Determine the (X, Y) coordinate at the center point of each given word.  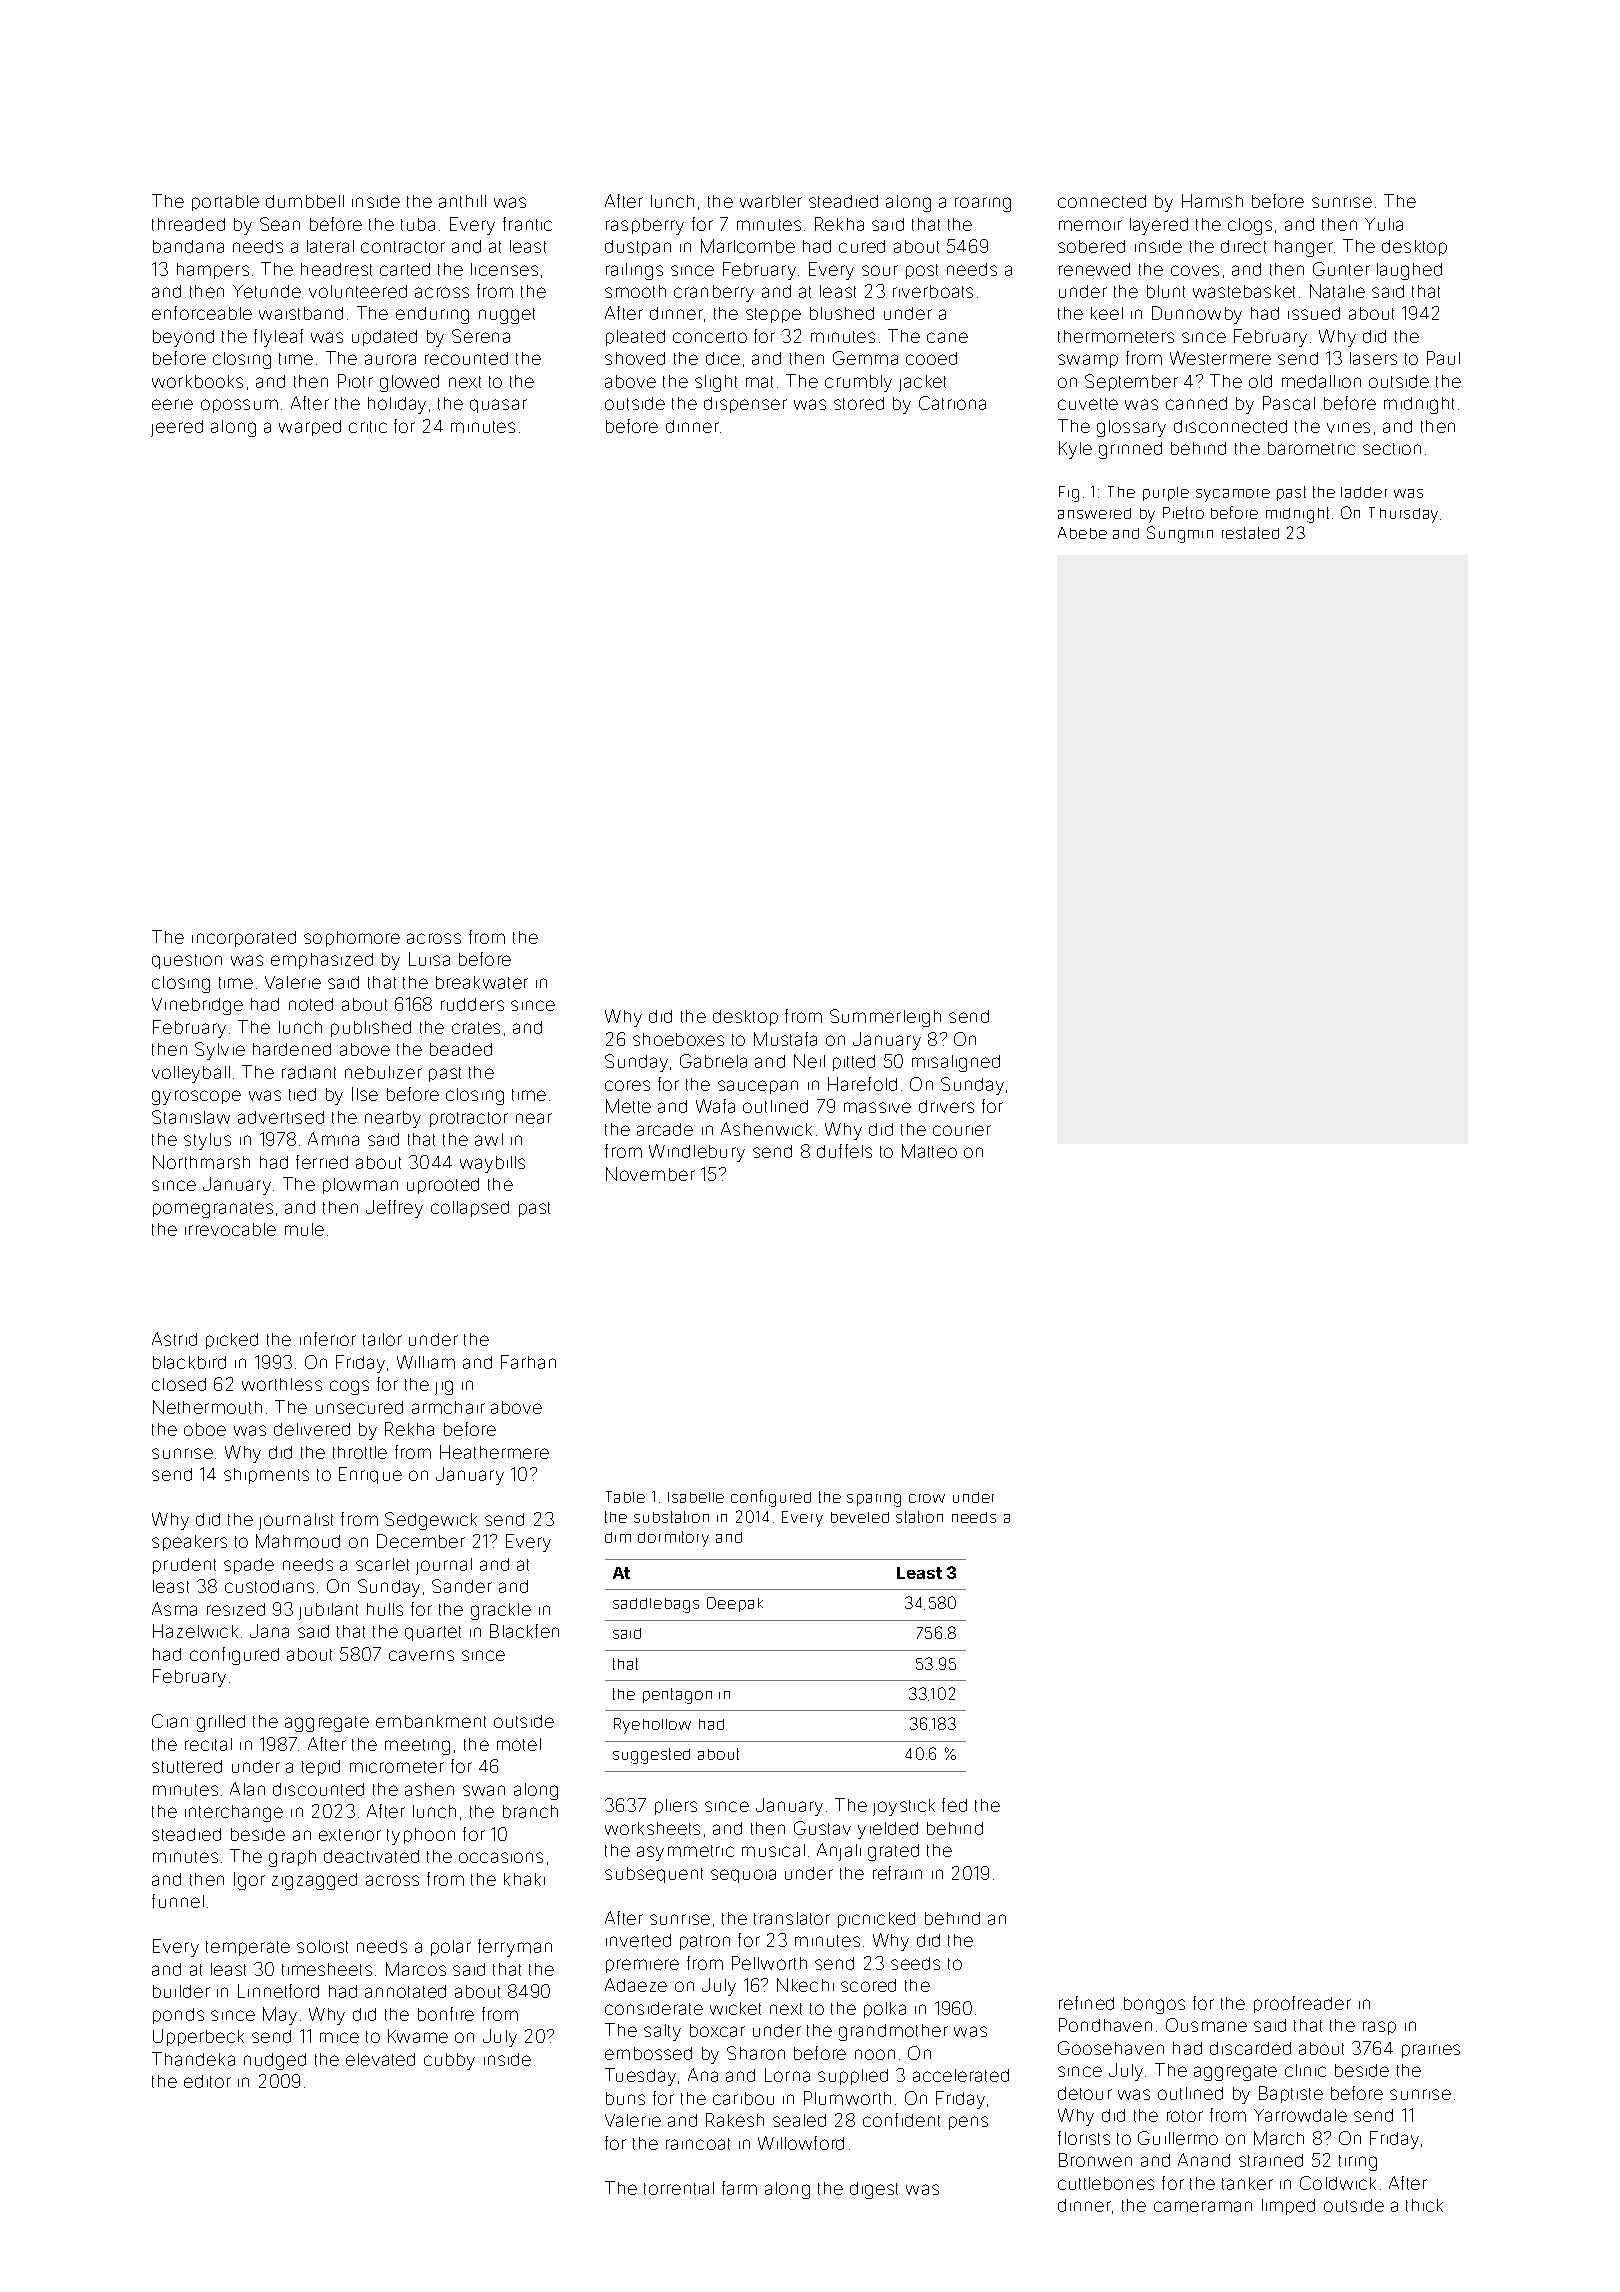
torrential (679, 2188)
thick (1424, 2205)
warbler (771, 201)
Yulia (1384, 224)
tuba (418, 224)
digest (874, 2190)
